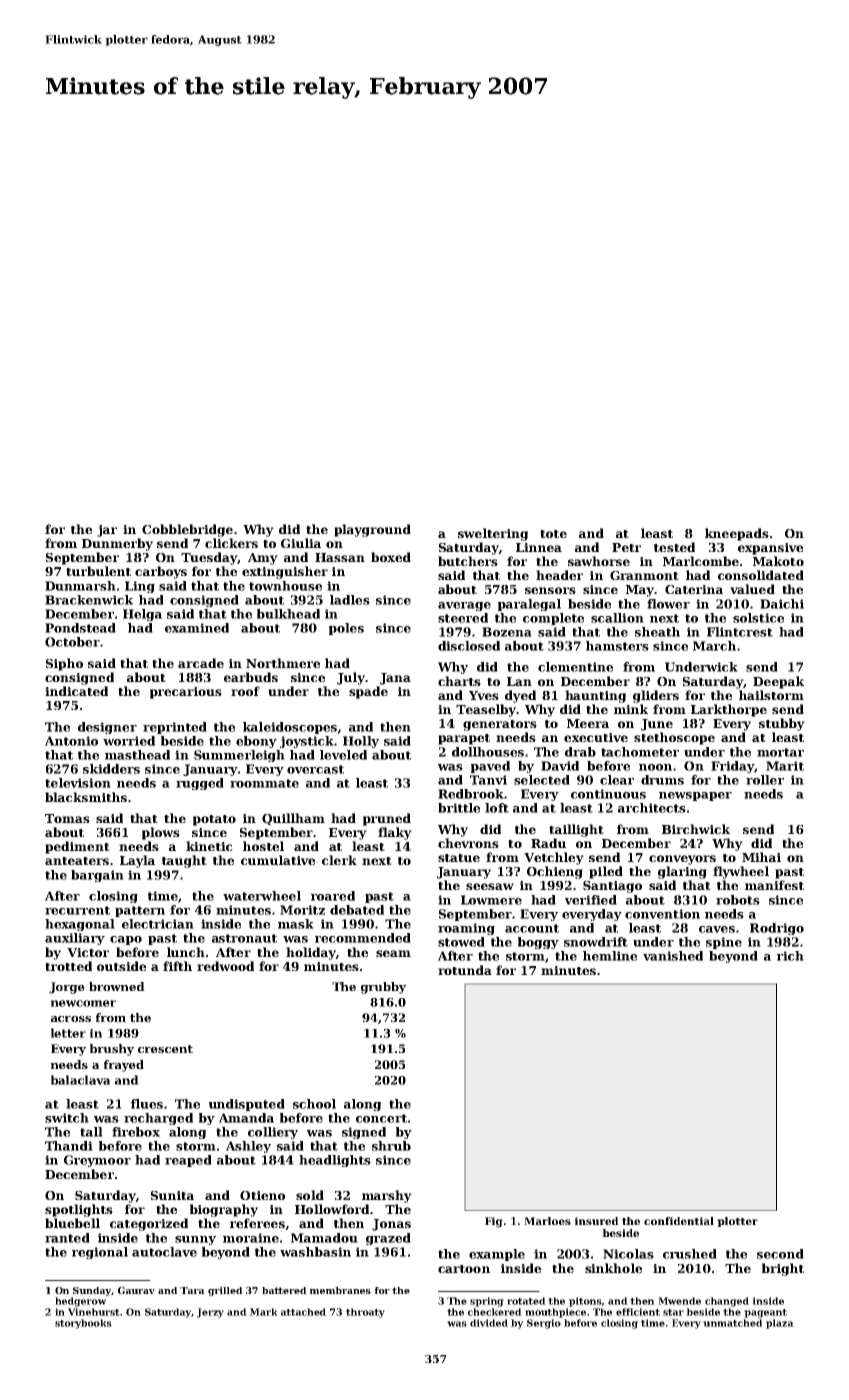 The image size is (849, 1400). Describe the element at coordinates (214, 820) in the page. I see `potato` at that location.
